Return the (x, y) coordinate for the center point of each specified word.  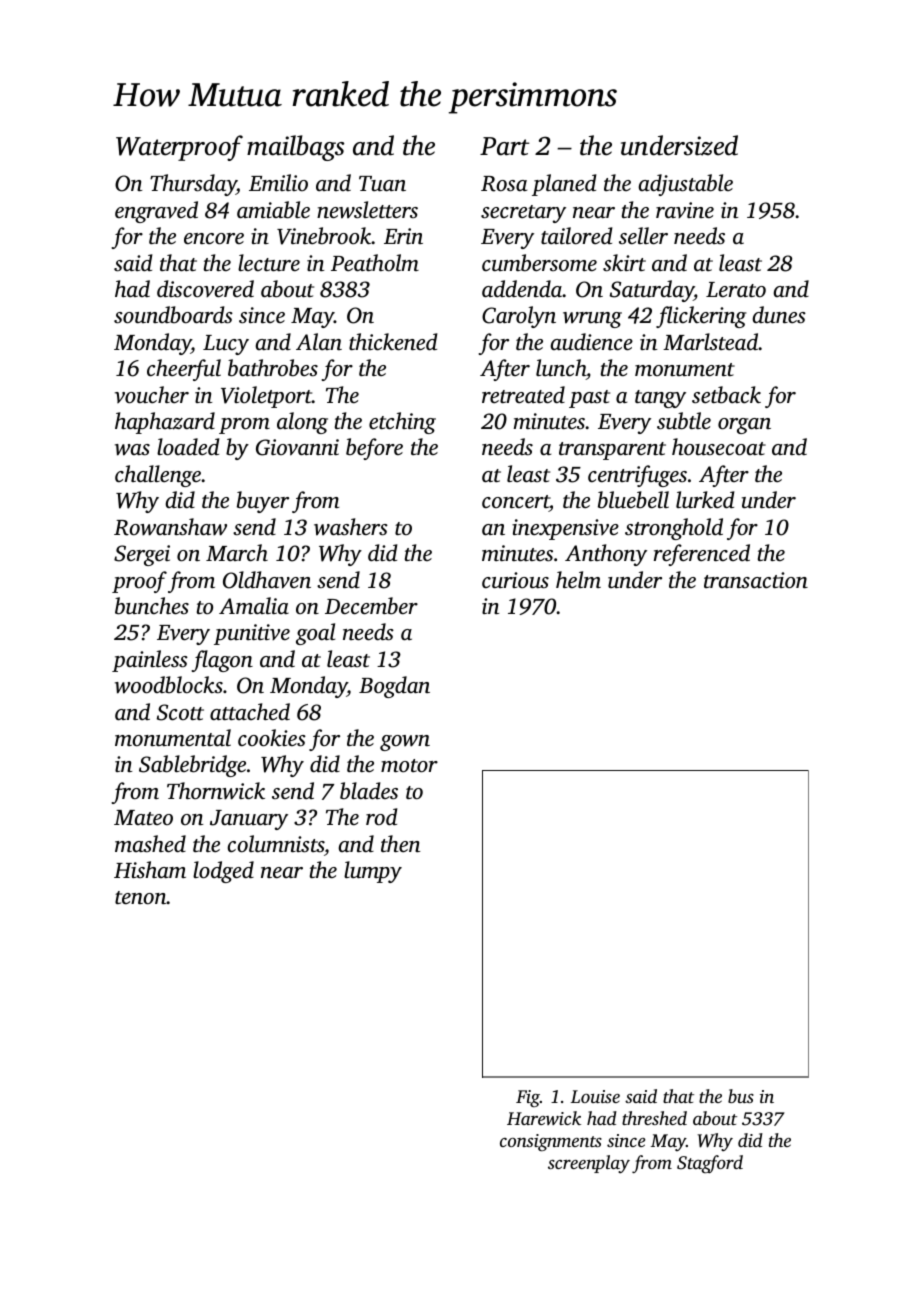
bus (741, 1096)
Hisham (150, 870)
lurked (705, 499)
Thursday (193, 185)
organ (744, 426)
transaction (756, 580)
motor (409, 766)
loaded (188, 447)
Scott (180, 712)
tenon (141, 898)
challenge (158, 476)
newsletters (367, 210)
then (400, 844)
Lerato (736, 290)
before (374, 449)
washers (351, 527)
